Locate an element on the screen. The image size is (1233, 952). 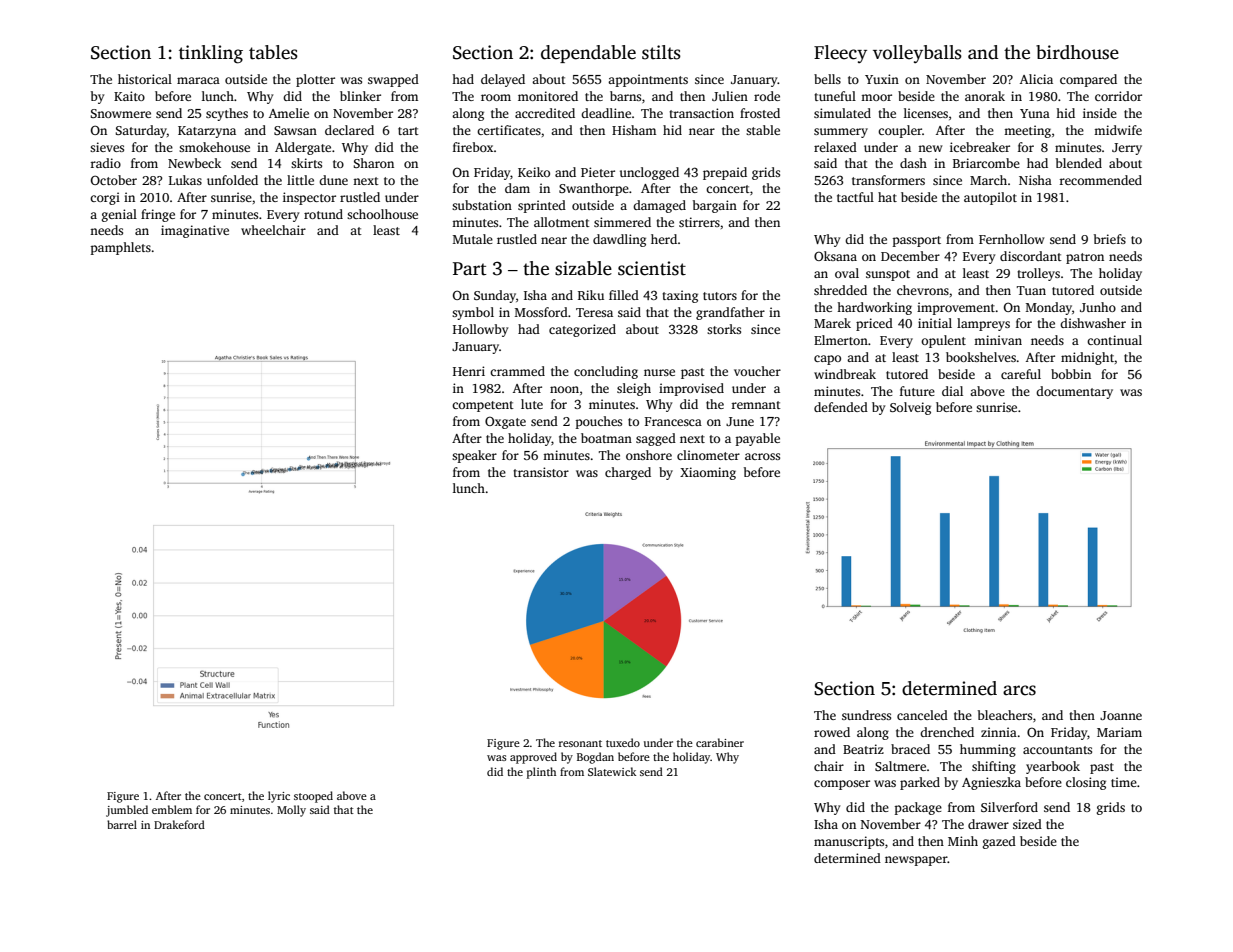
Oxgate is located at coordinates (505, 422).
